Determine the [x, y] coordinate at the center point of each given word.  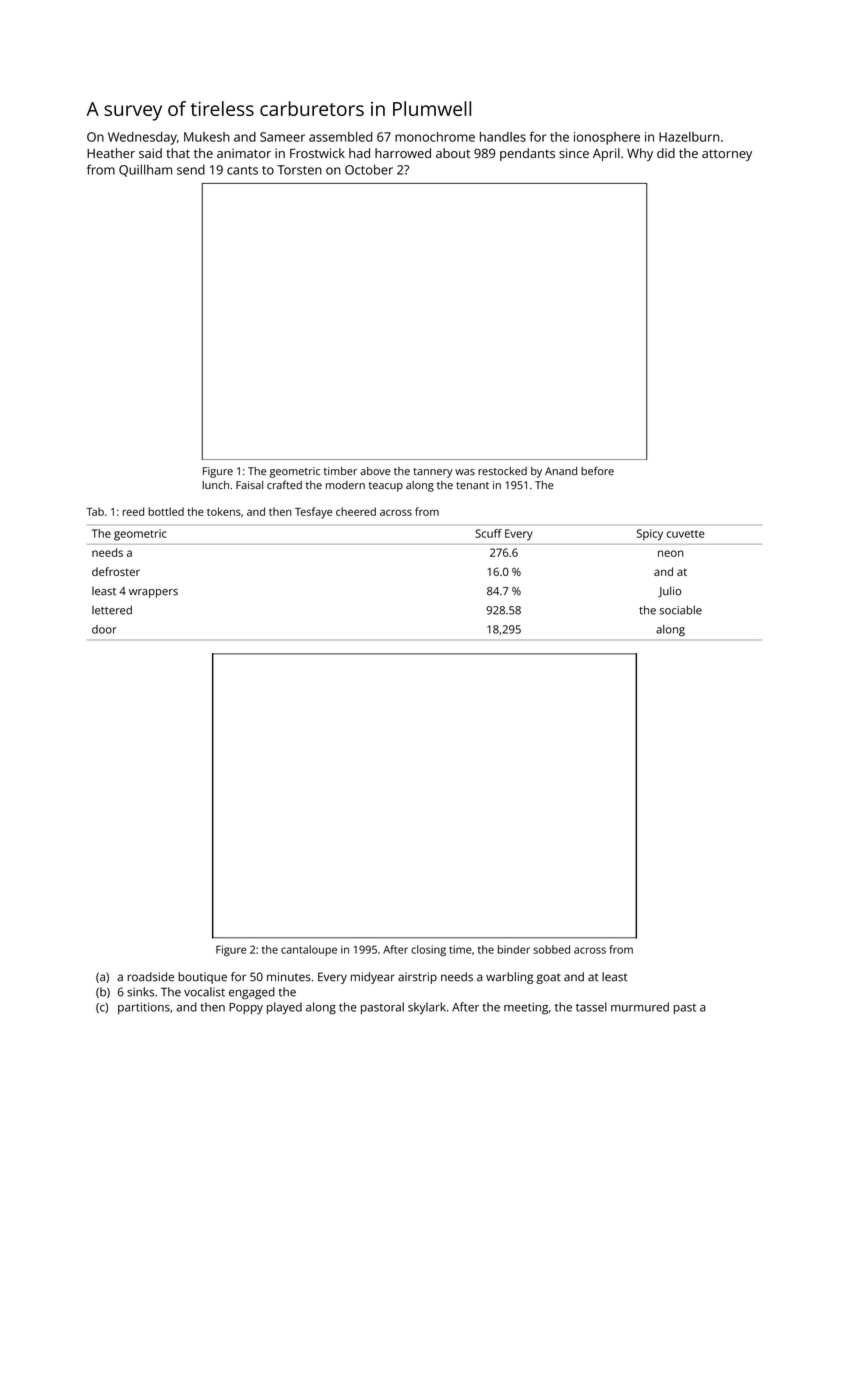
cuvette [685, 534]
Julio [669, 592]
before [597, 471]
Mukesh [207, 137]
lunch [215, 485]
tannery [433, 473]
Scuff [488, 533]
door [104, 629]
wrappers [153, 593]
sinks [140, 992]
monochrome [435, 137]
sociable [681, 610]
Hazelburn [689, 137]
